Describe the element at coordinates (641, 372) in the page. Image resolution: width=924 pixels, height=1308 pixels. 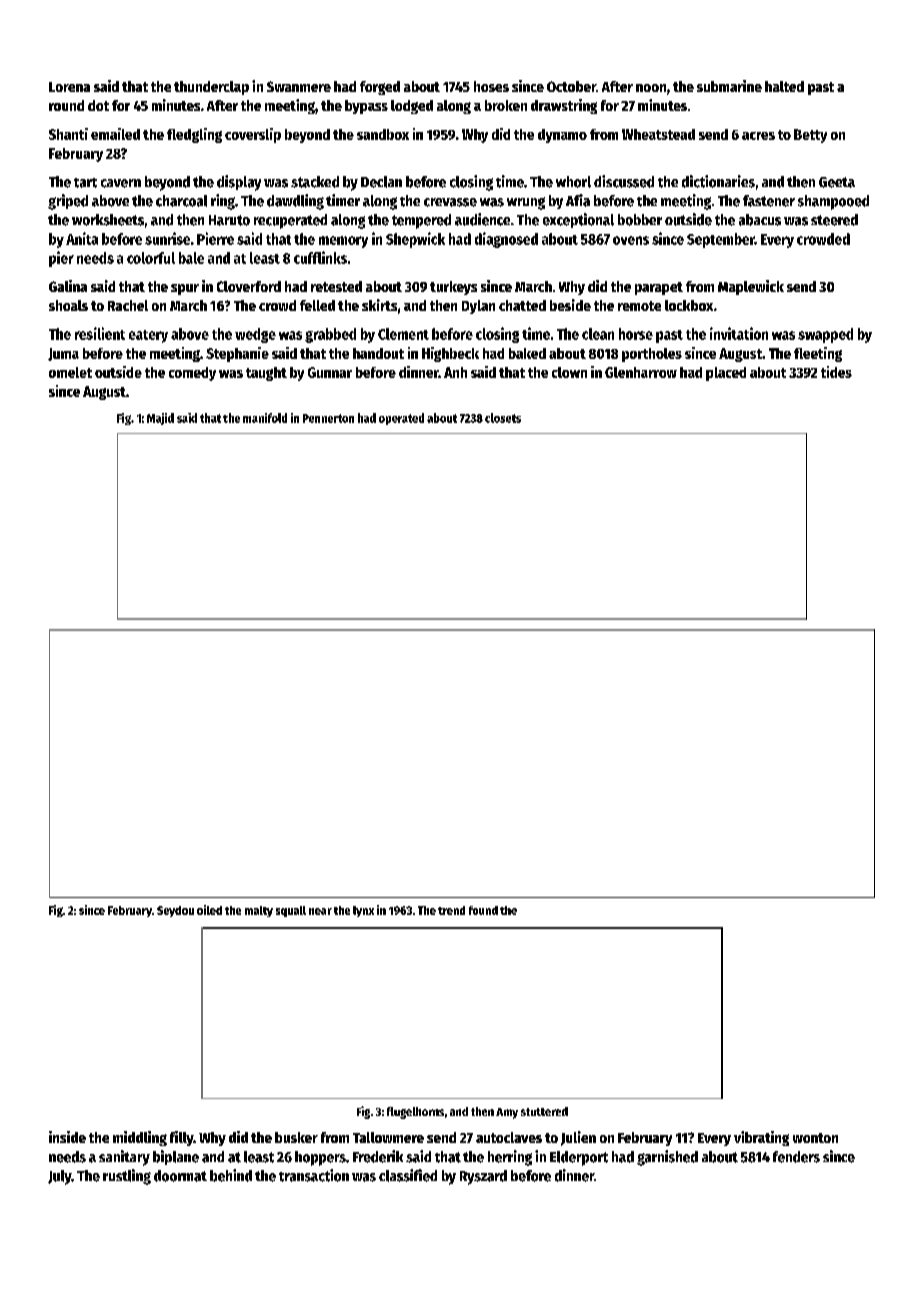
I see `Glenharrow` at that location.
